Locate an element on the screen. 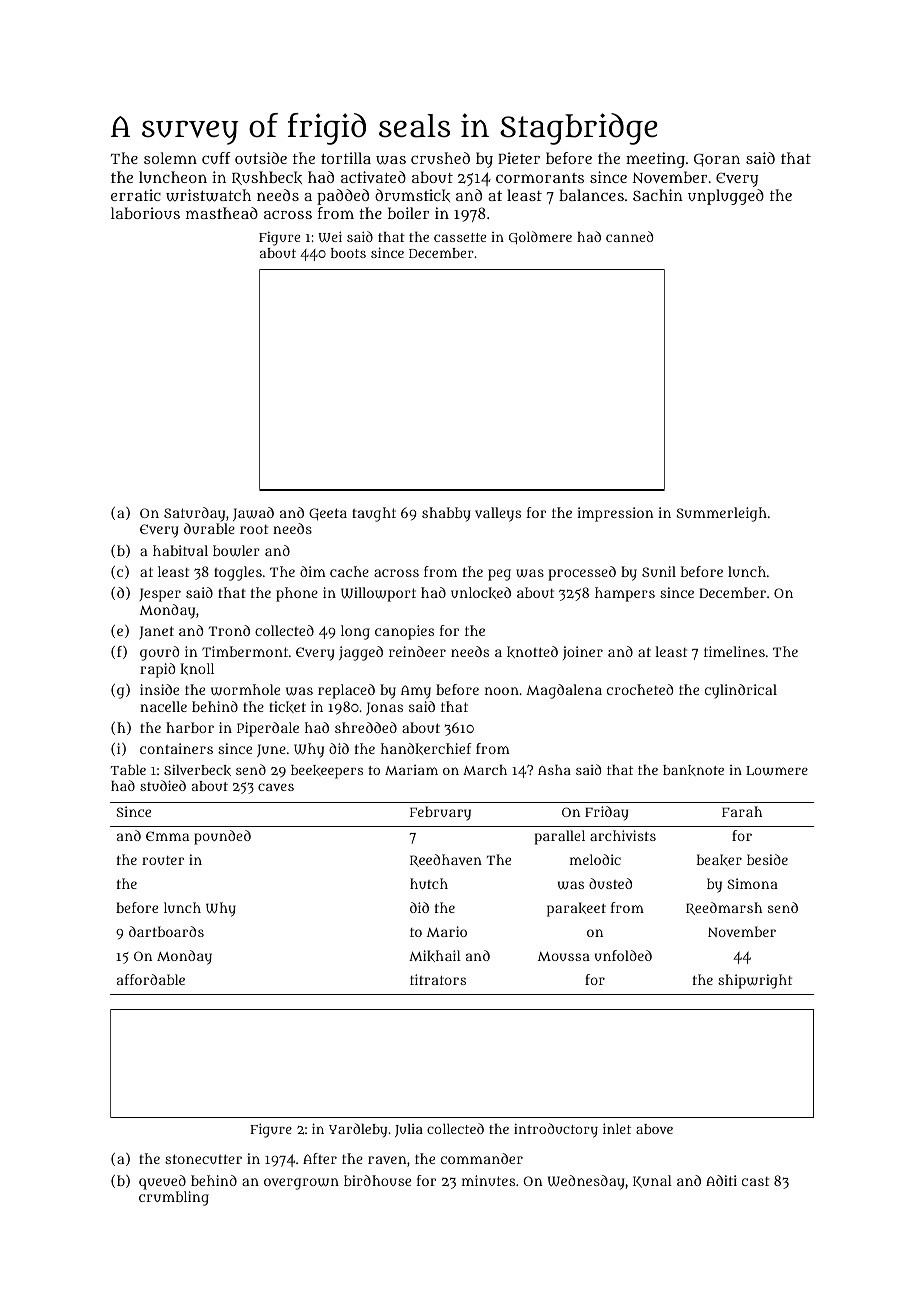 This screenshot has width=924, height=1308. affordable is located at coordinates (151, 979).
